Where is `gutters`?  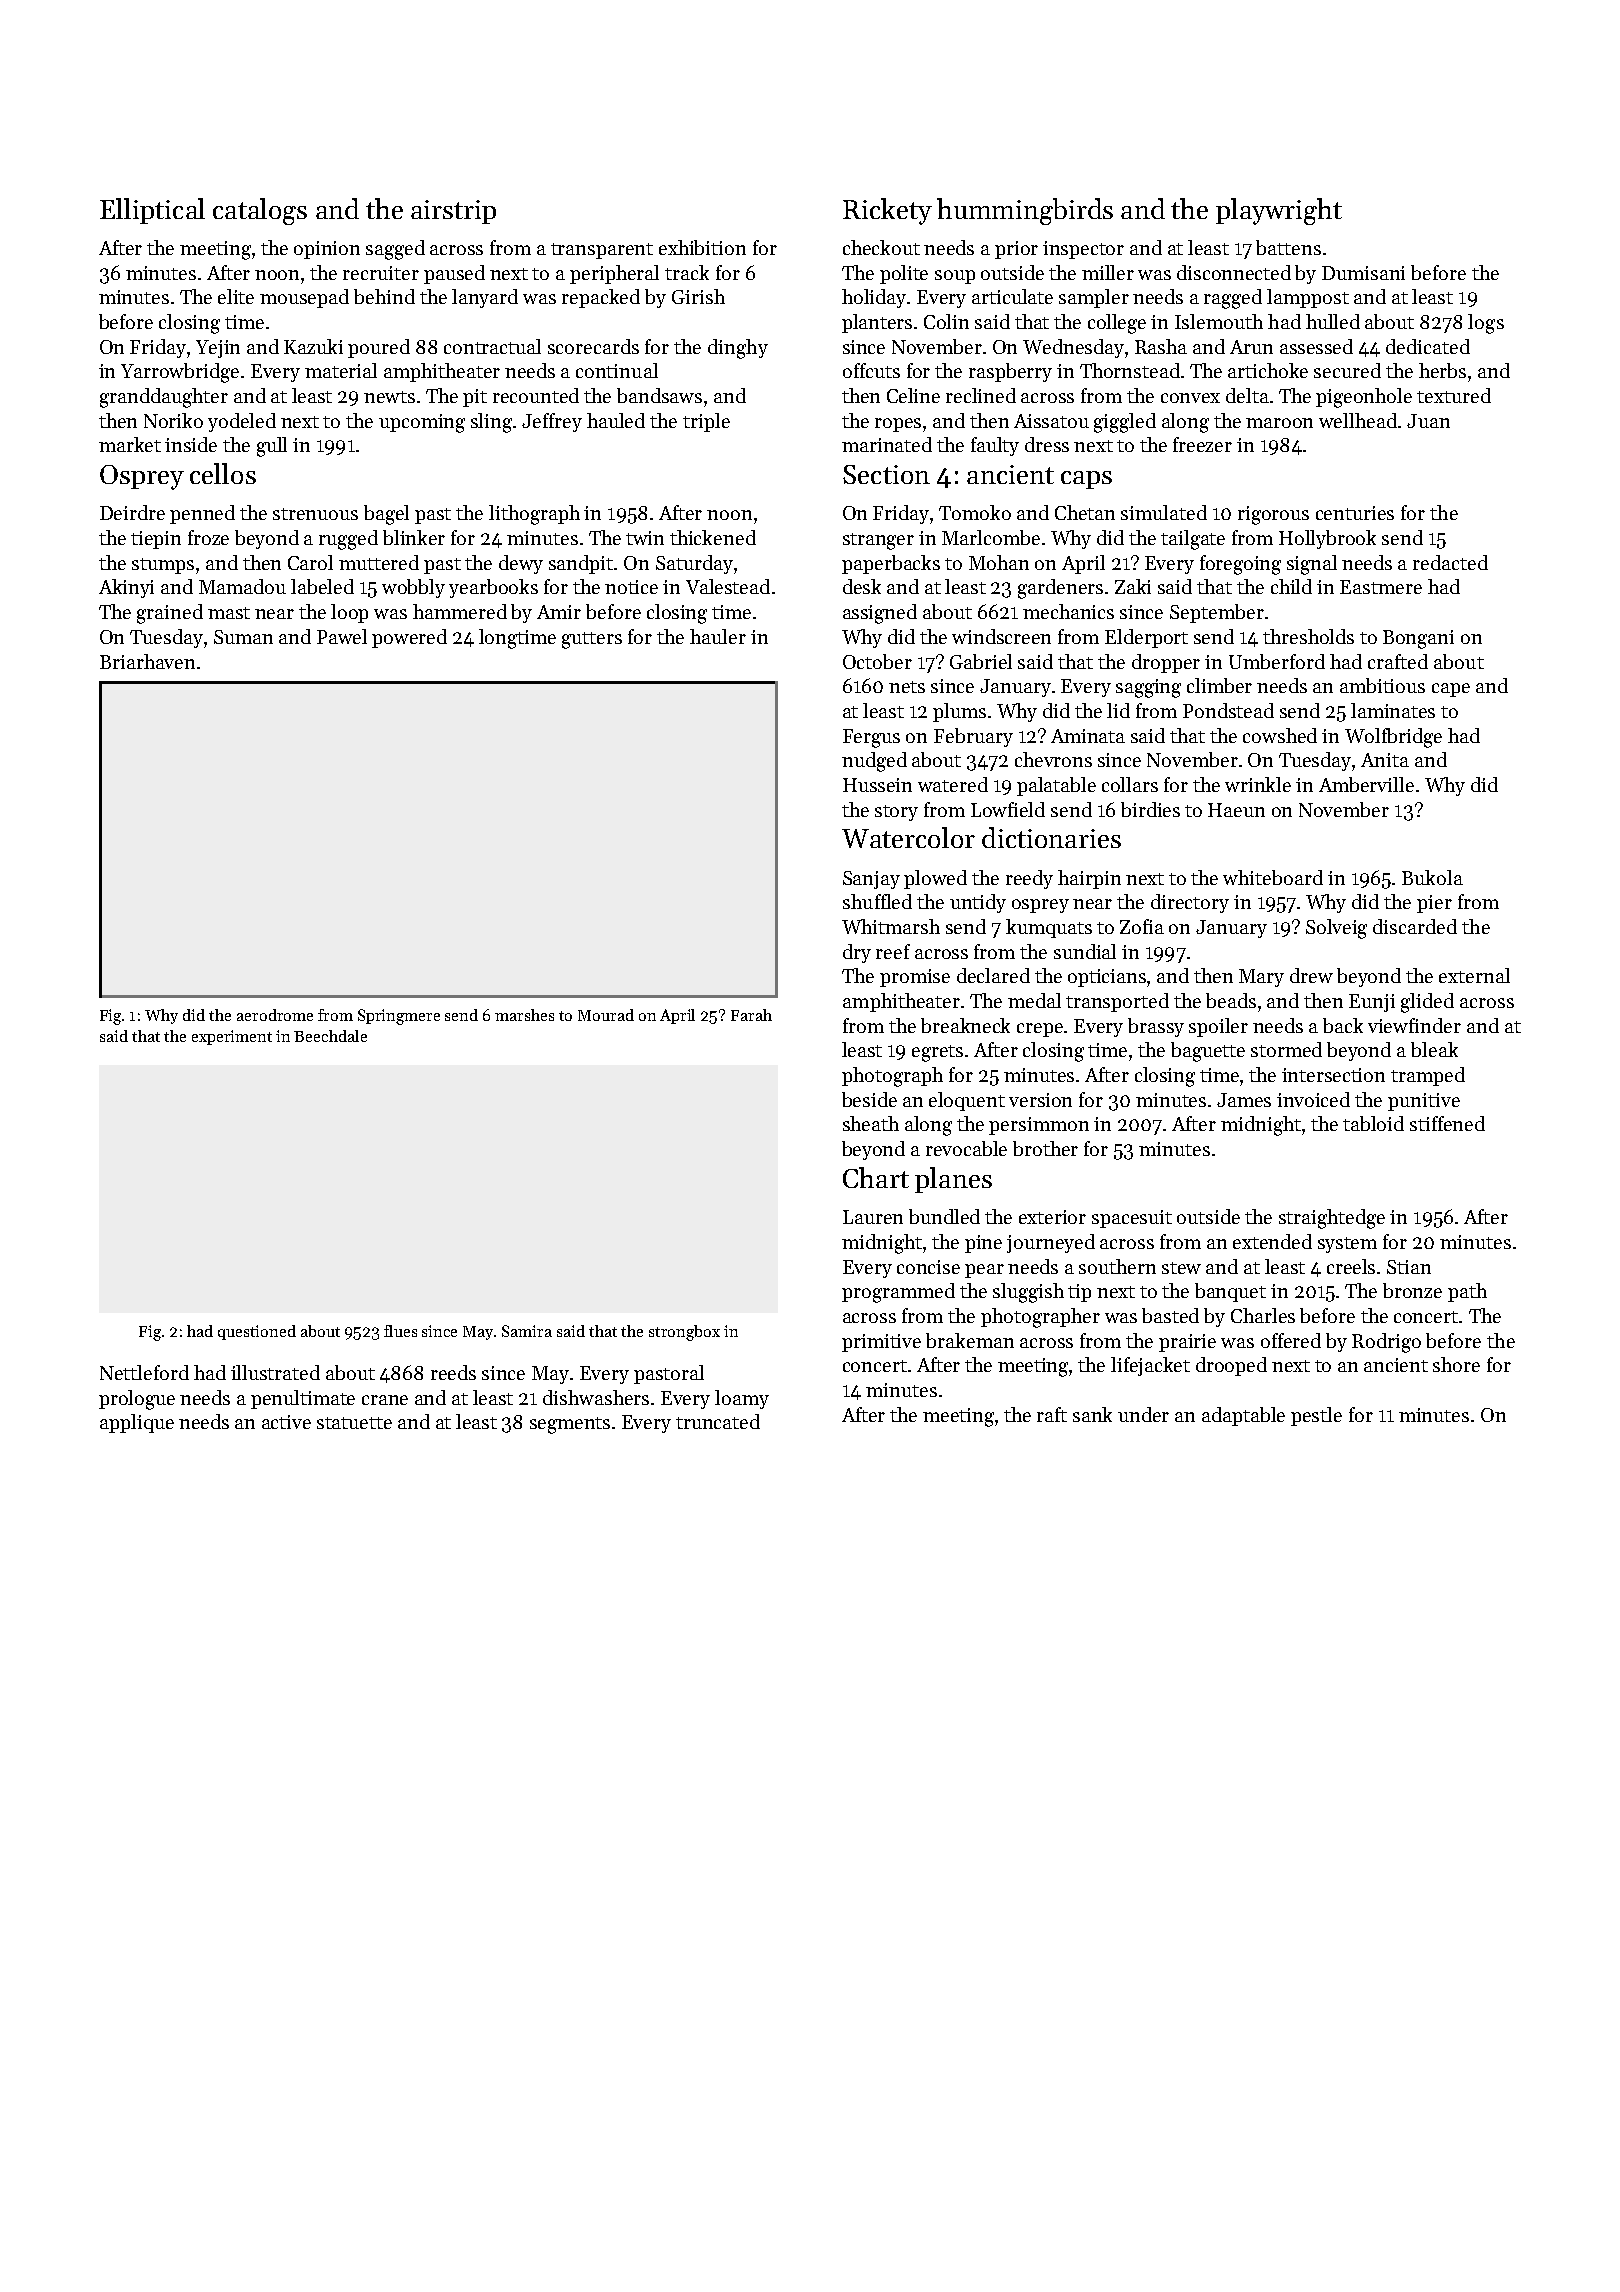 gutters is located at coordinates (592, 640).
